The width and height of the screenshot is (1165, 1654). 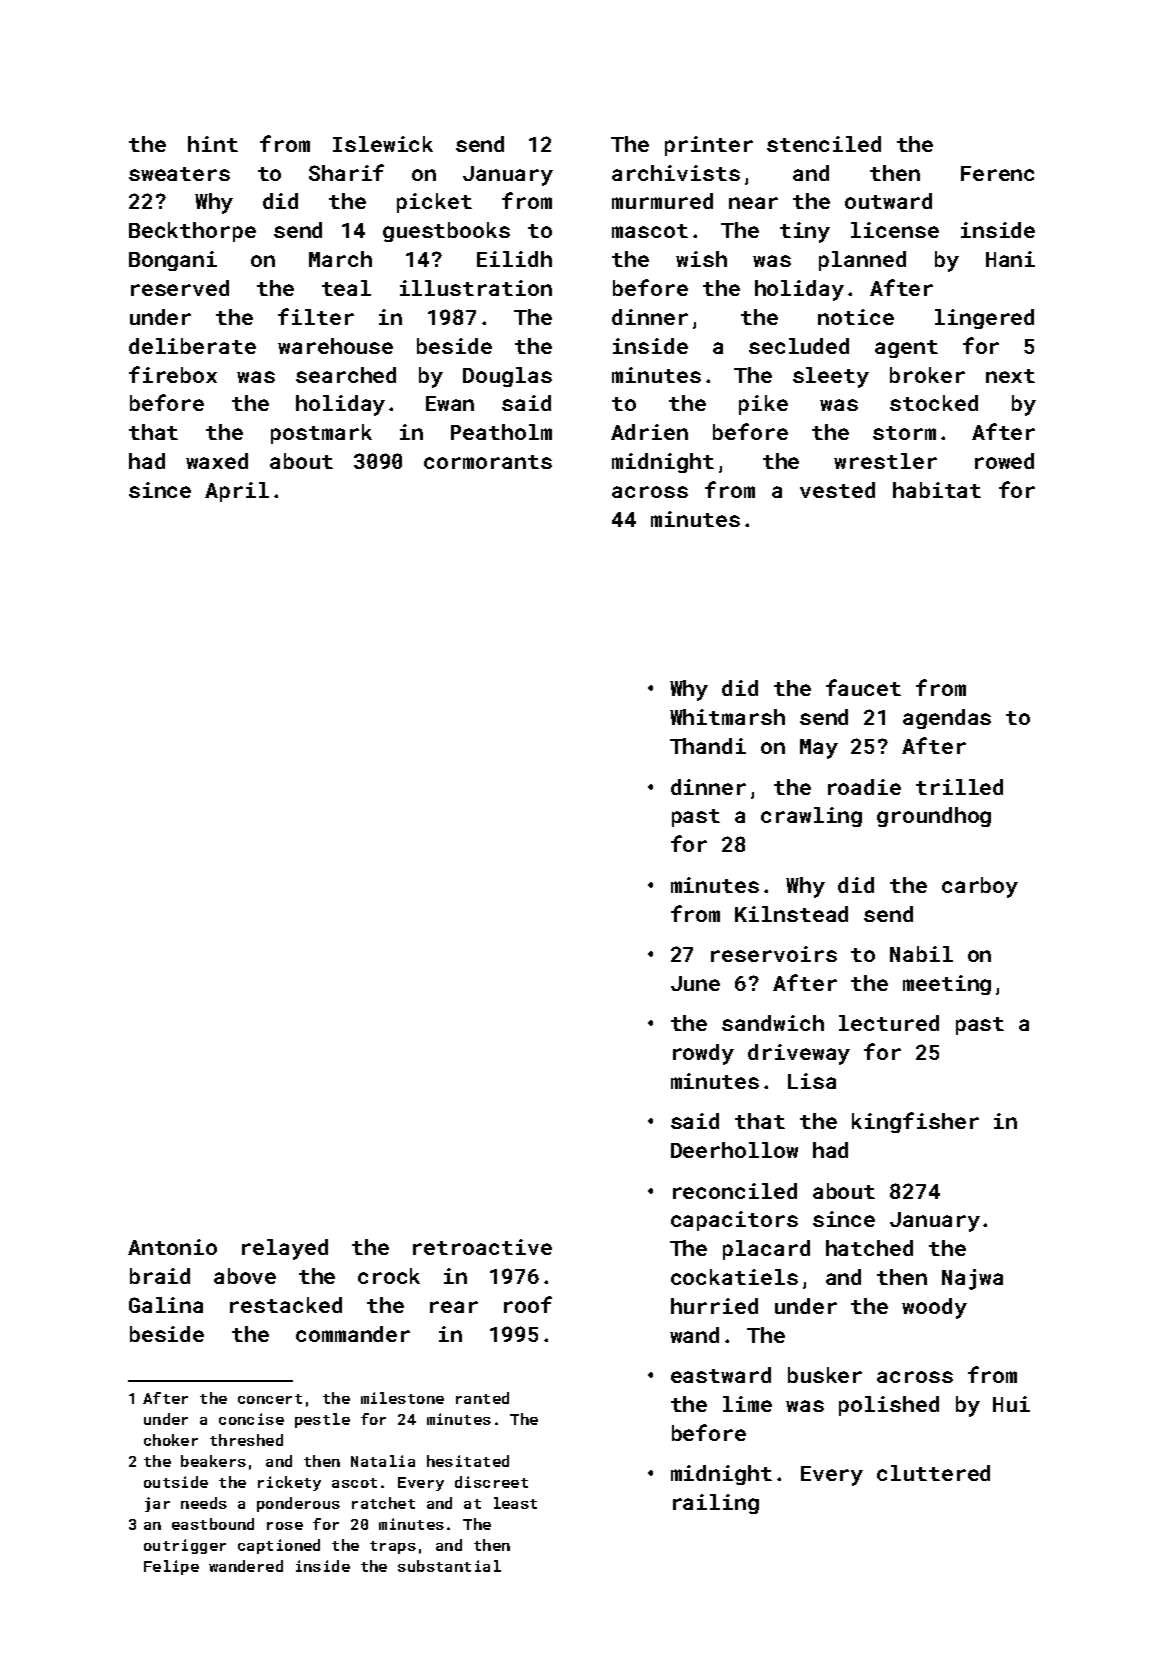 What do you see at coordinates (716, 1504) in the screenshot?
I see `railing` at bounding box center [716, 1504].
